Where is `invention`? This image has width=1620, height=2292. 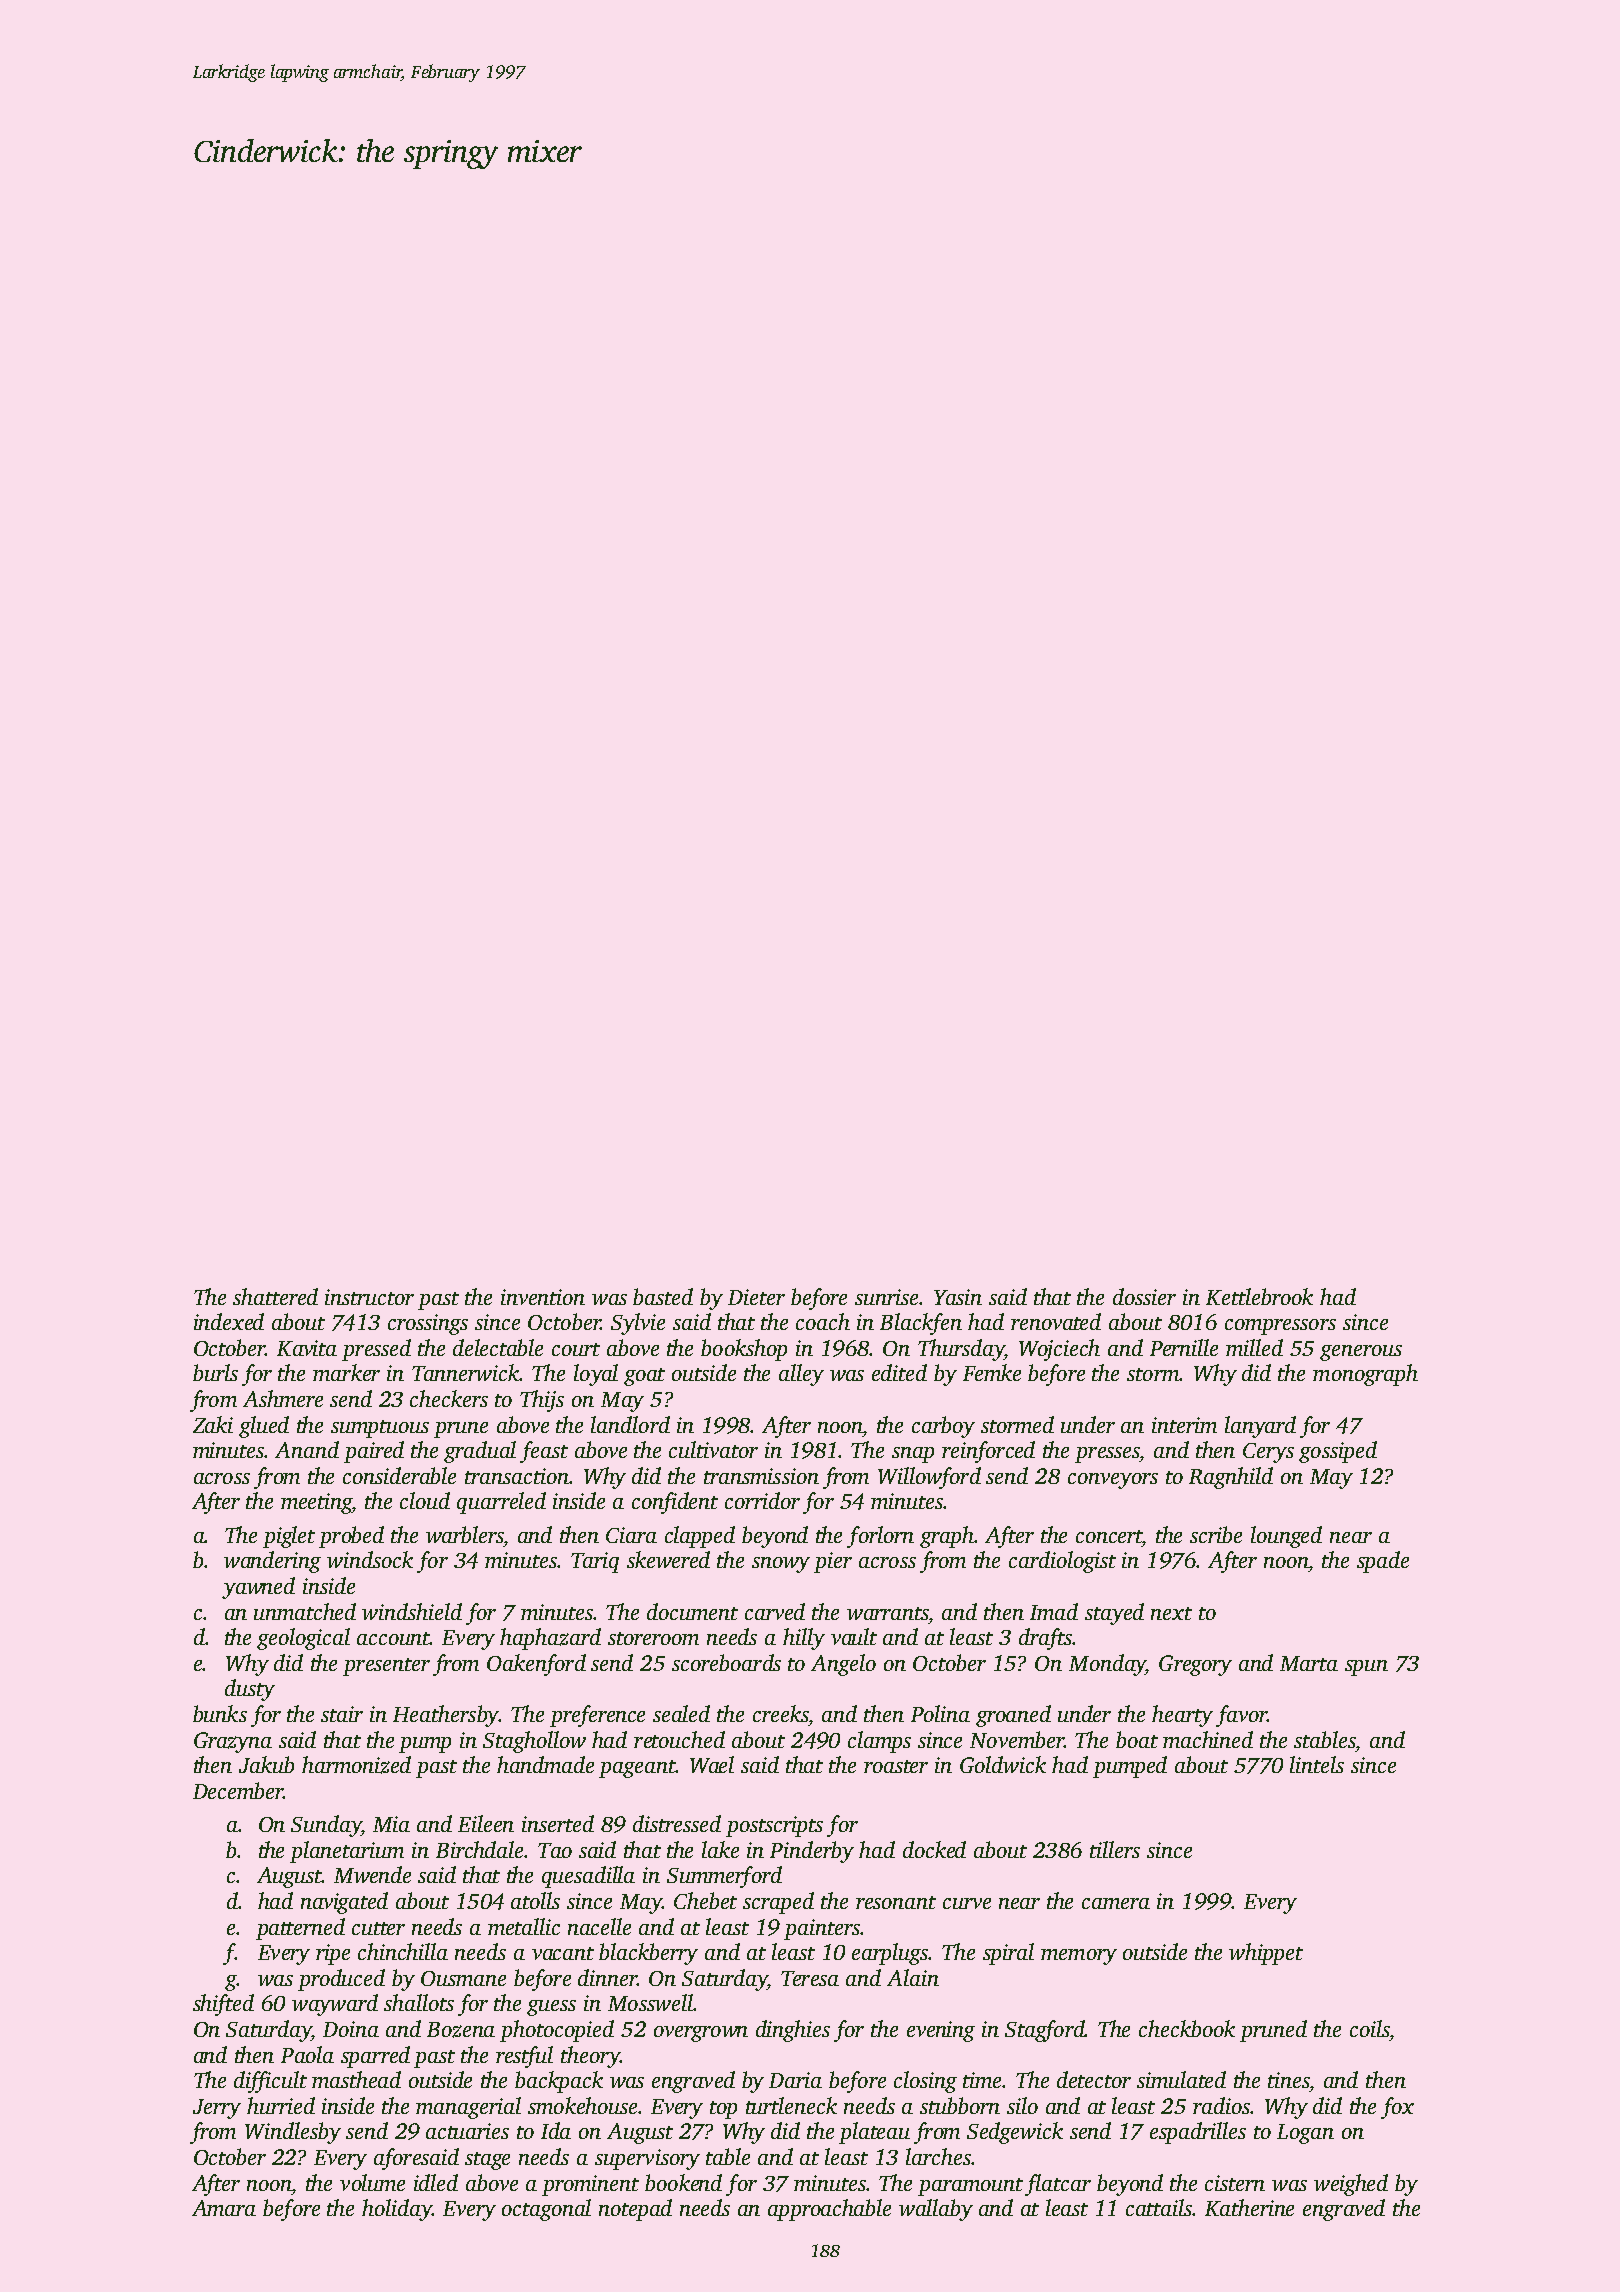
invention is located at coordinates (543, 1297).
